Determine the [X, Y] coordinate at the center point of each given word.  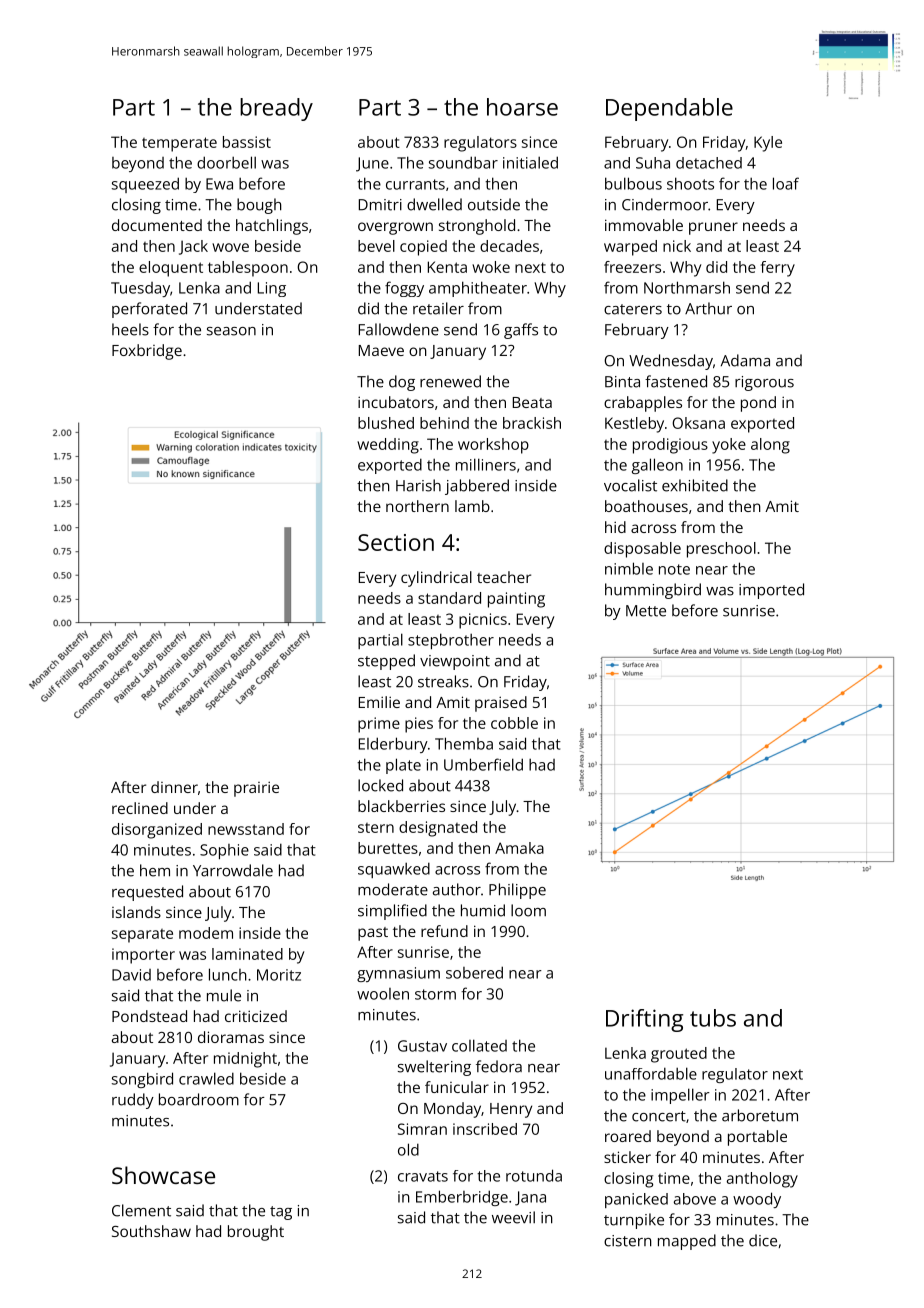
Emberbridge [462, 1198]
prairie [256, 789]
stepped [386, 662]
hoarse [522, 107]
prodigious [670, 446]
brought [256, 1233]
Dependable [669, 109]
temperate [179, 144]
